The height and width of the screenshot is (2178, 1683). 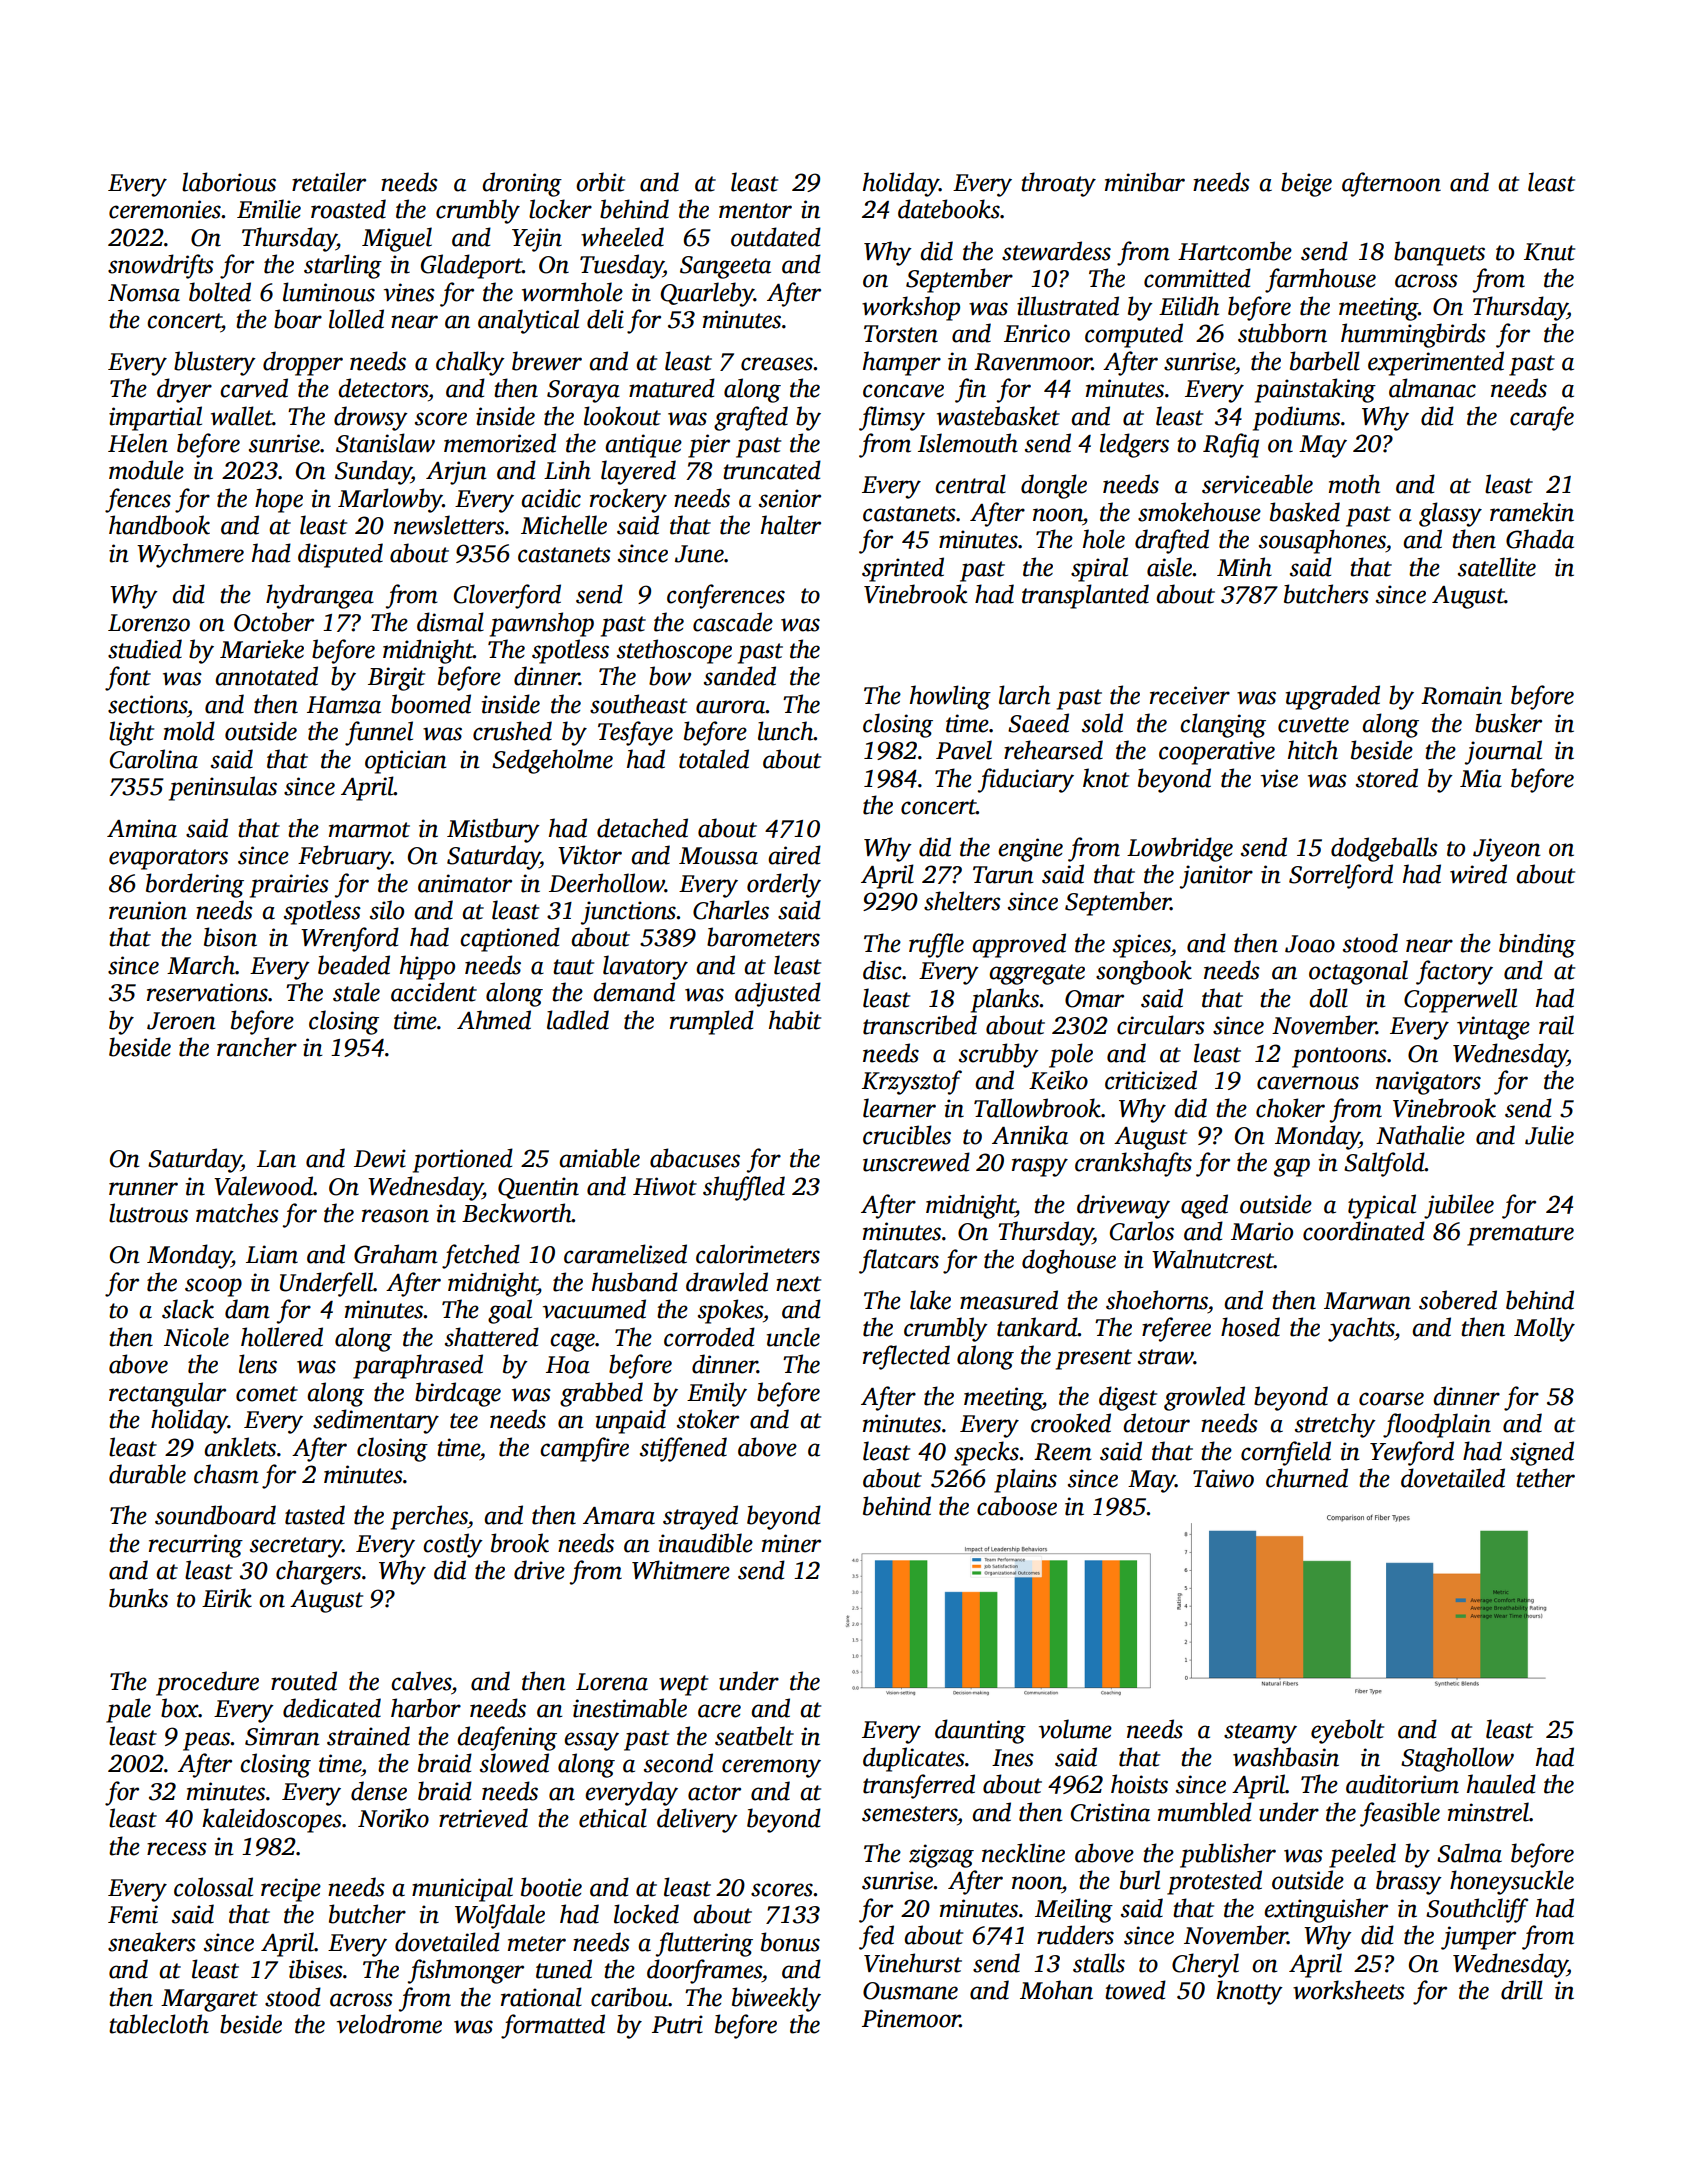 What do you see at coordinates (1522, 1990) in the screenshot?
I see `drill` at bounding box center [1522, 1990].
